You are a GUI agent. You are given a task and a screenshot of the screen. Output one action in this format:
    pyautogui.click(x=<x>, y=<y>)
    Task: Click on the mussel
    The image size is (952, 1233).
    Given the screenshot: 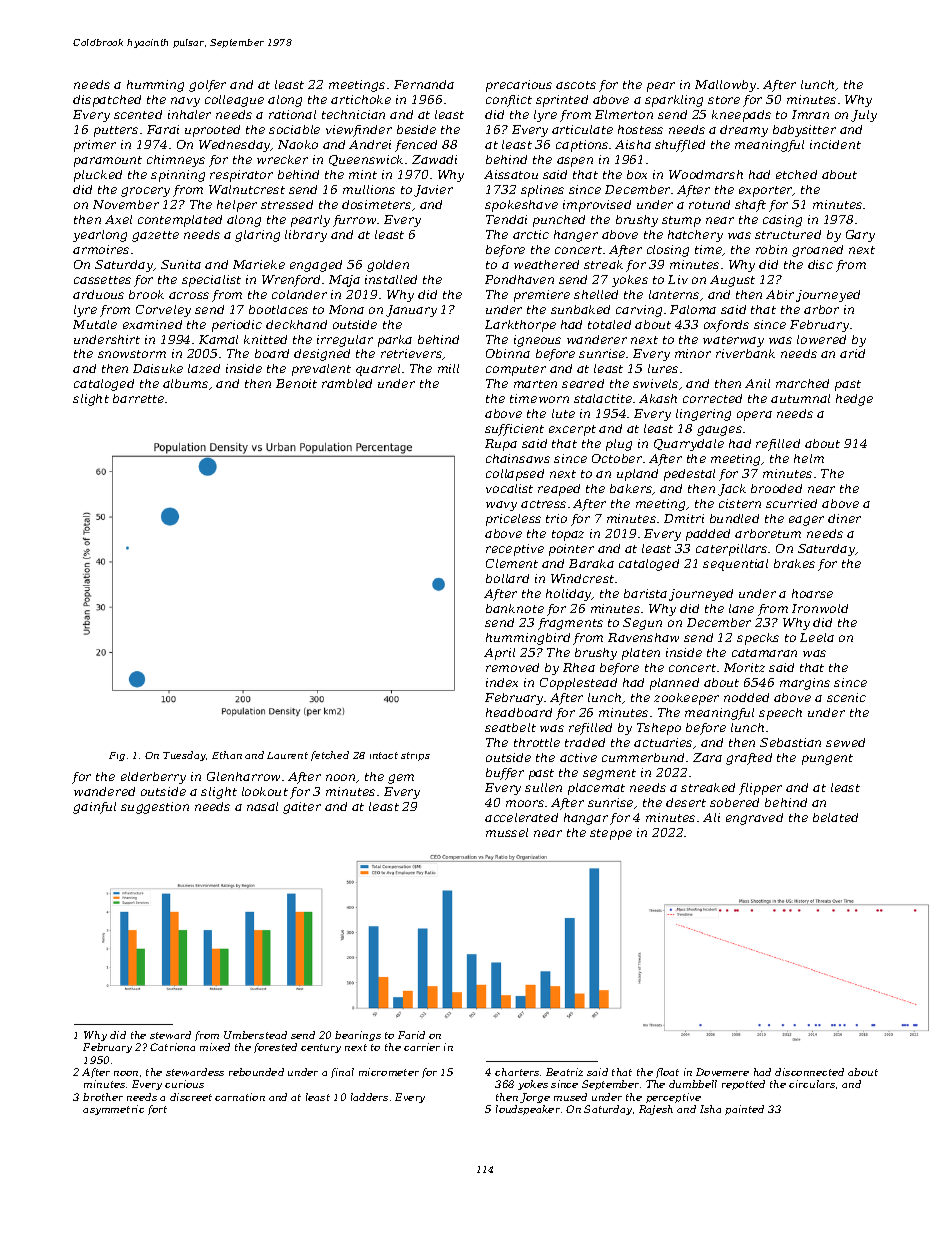 What is the action you would take?
    pyautogui.click(x=507, y=832)
